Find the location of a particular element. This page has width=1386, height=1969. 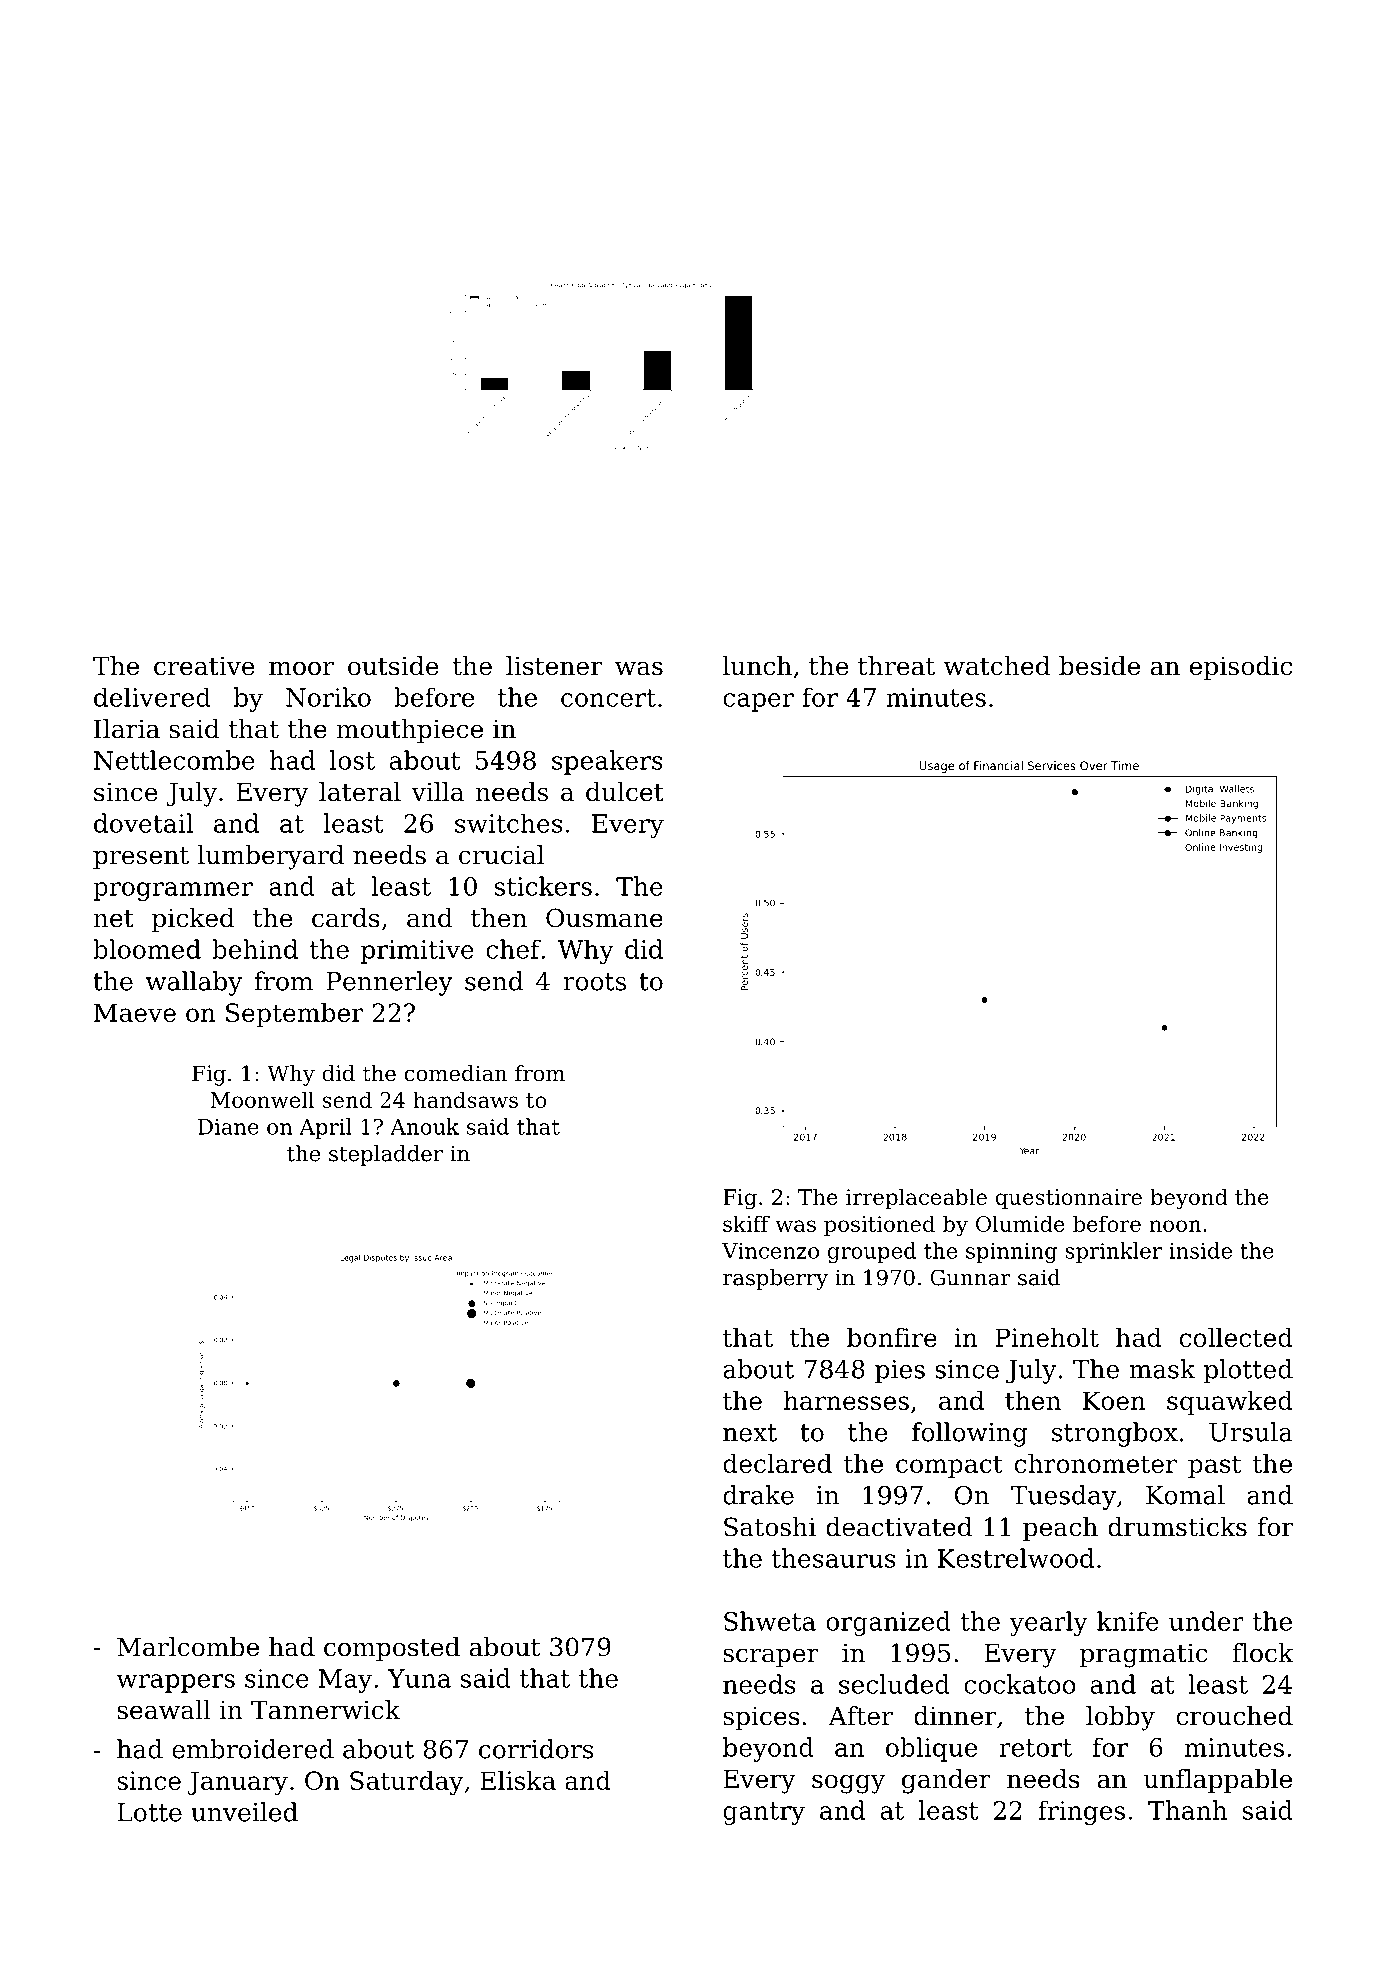

bonfire is located at coordinates (892, 1337).
